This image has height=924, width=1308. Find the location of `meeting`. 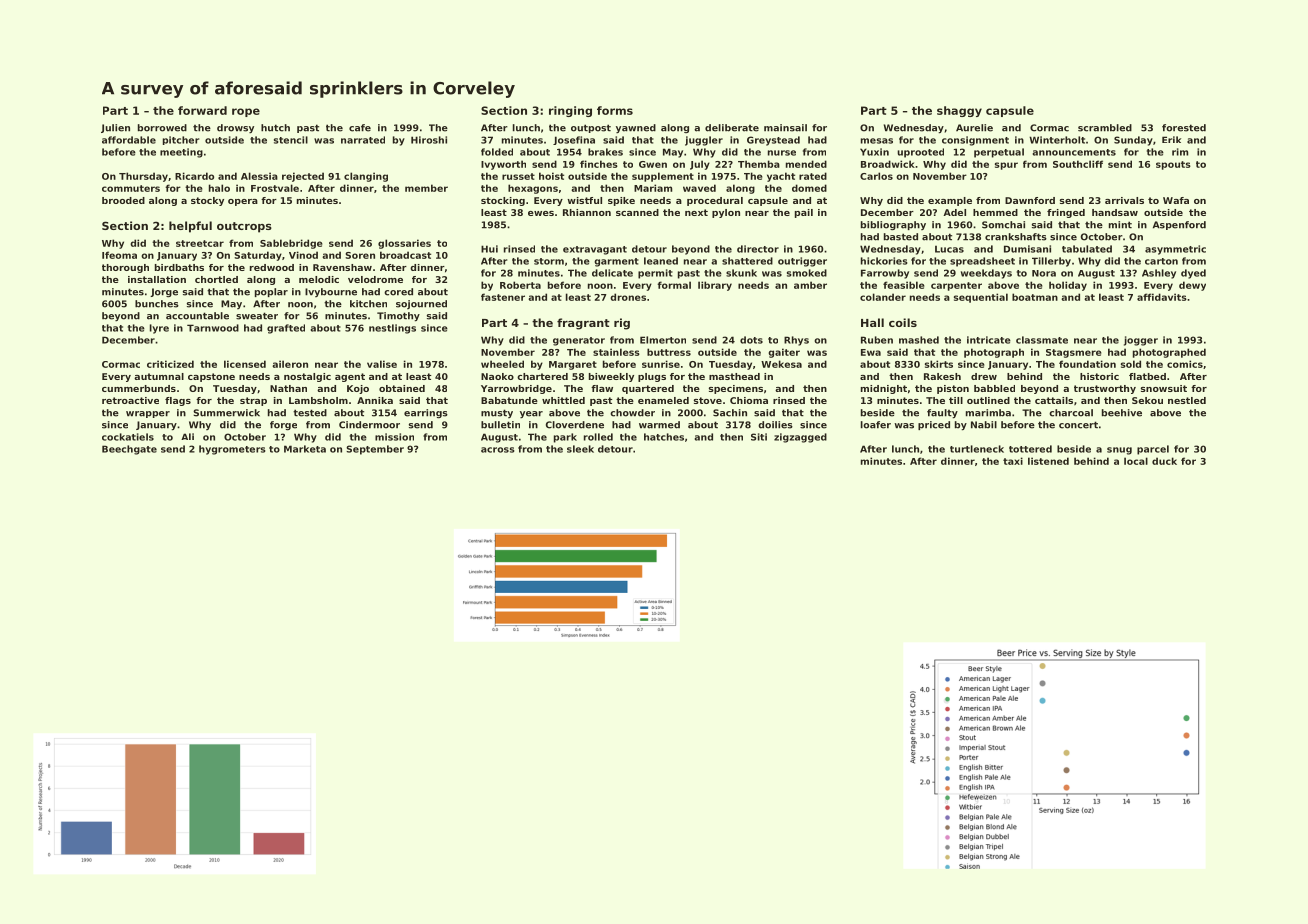

meeting is located at coordinates (181, 153).
